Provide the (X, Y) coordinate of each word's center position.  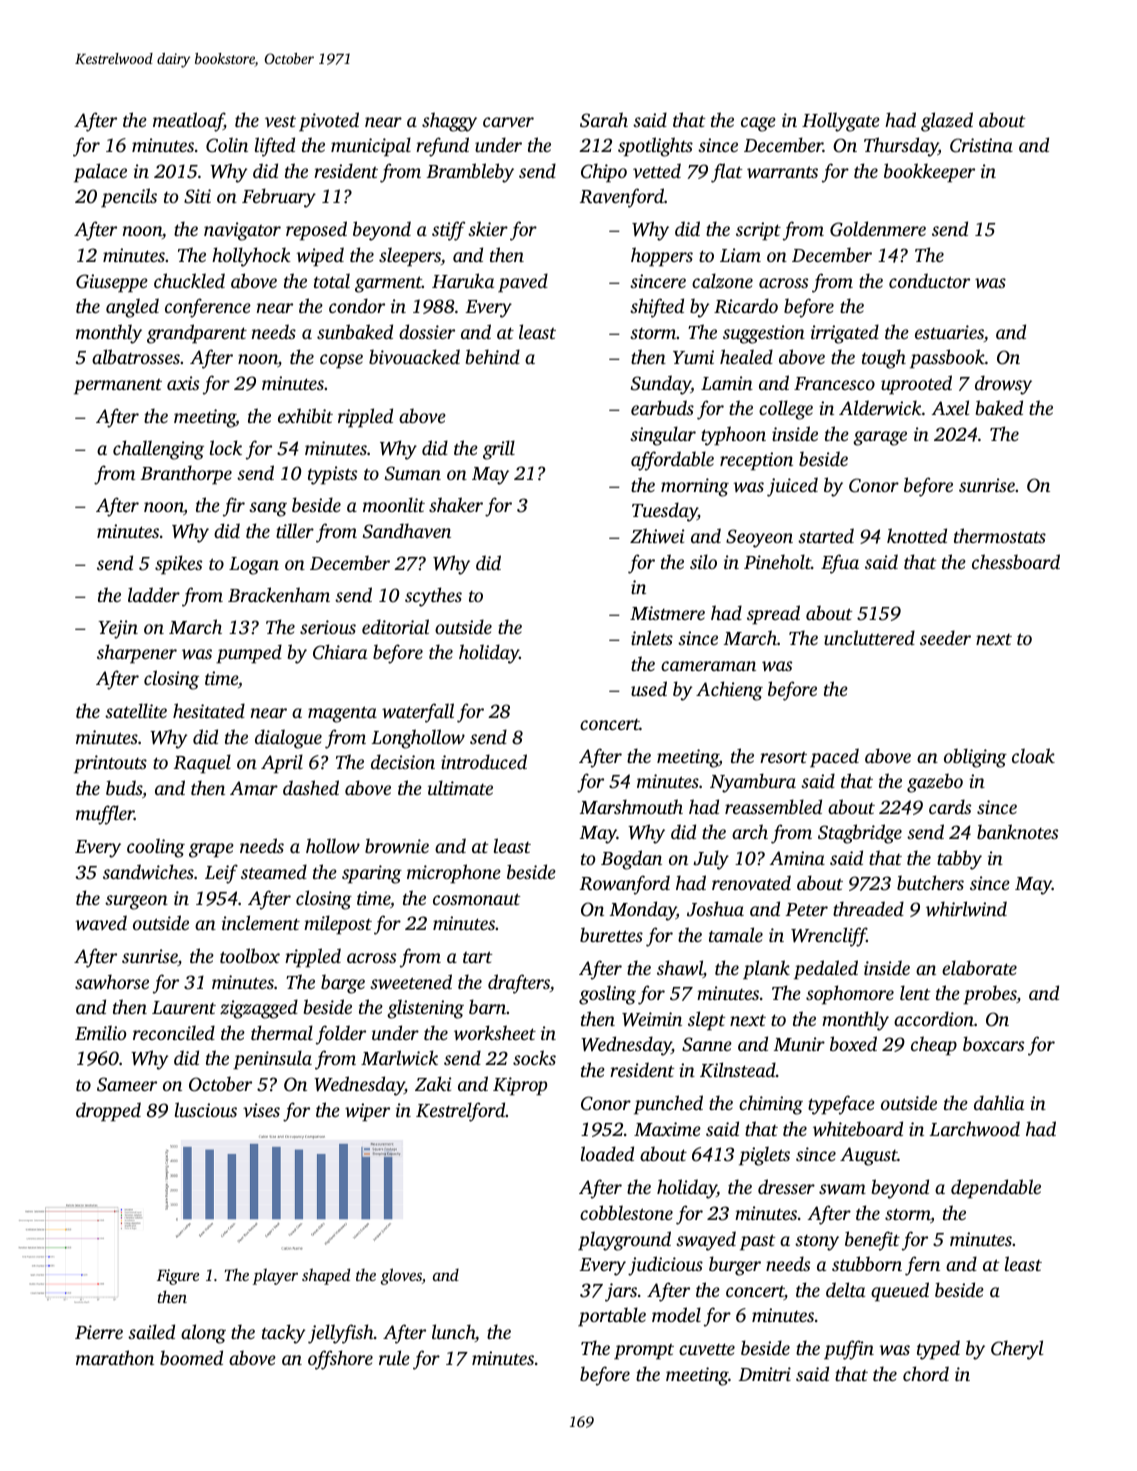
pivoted (329, 122)
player (275, 1276)
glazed (947, 122)
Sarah (604, 120)
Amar (254, 788)
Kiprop (520, 1086)
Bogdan (631, 860)
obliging (975, 758)
